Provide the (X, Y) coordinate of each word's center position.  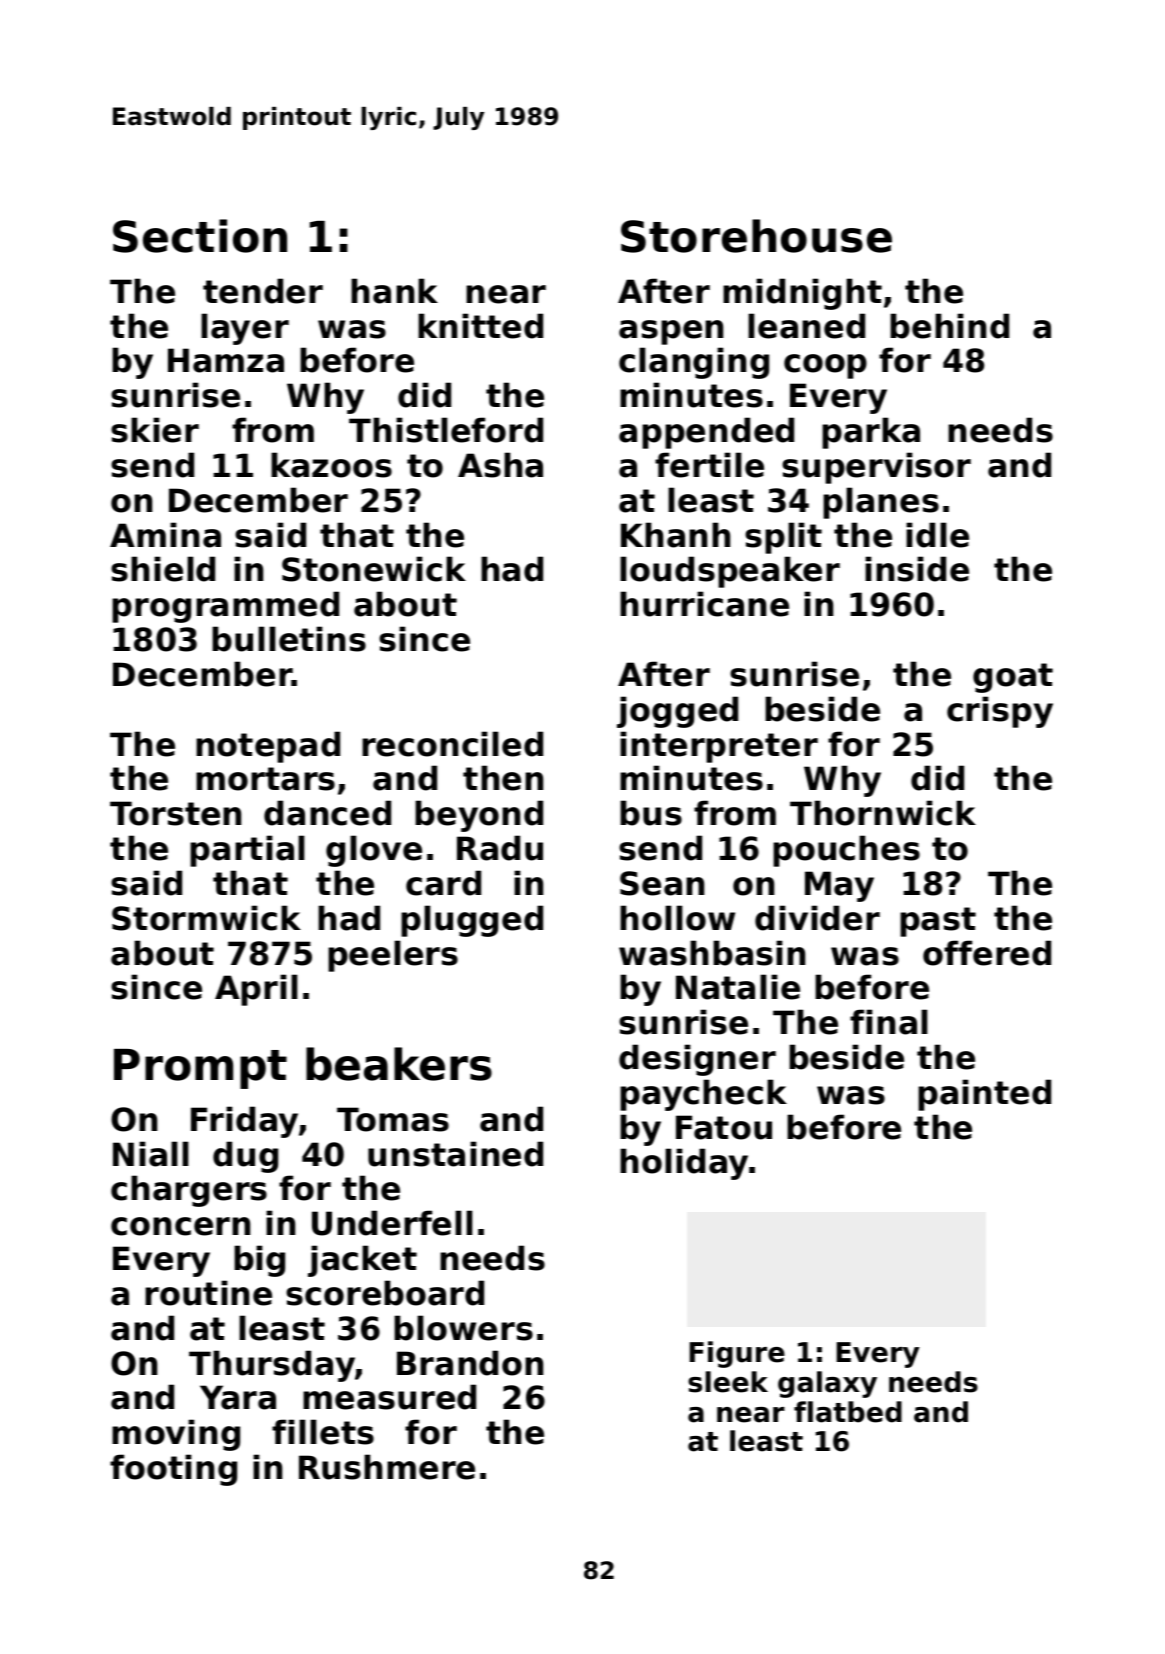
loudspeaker (730, 572)
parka (871, 433)
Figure (737, 1354)
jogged (677, 712)
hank (394, 291)
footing (173, 1470)
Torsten (175, 813)
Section (200, 236)
